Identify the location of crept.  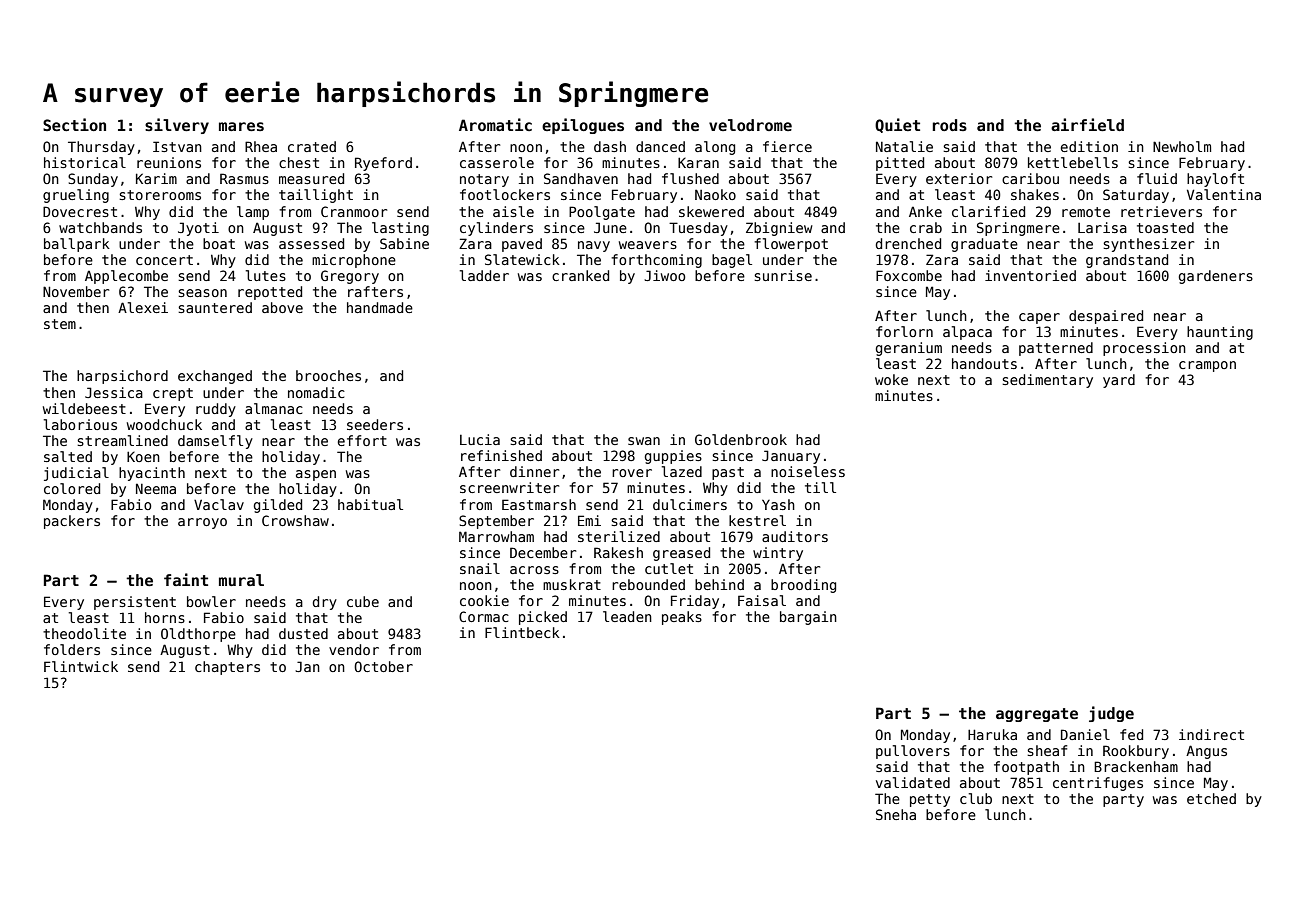
(173, 394).
